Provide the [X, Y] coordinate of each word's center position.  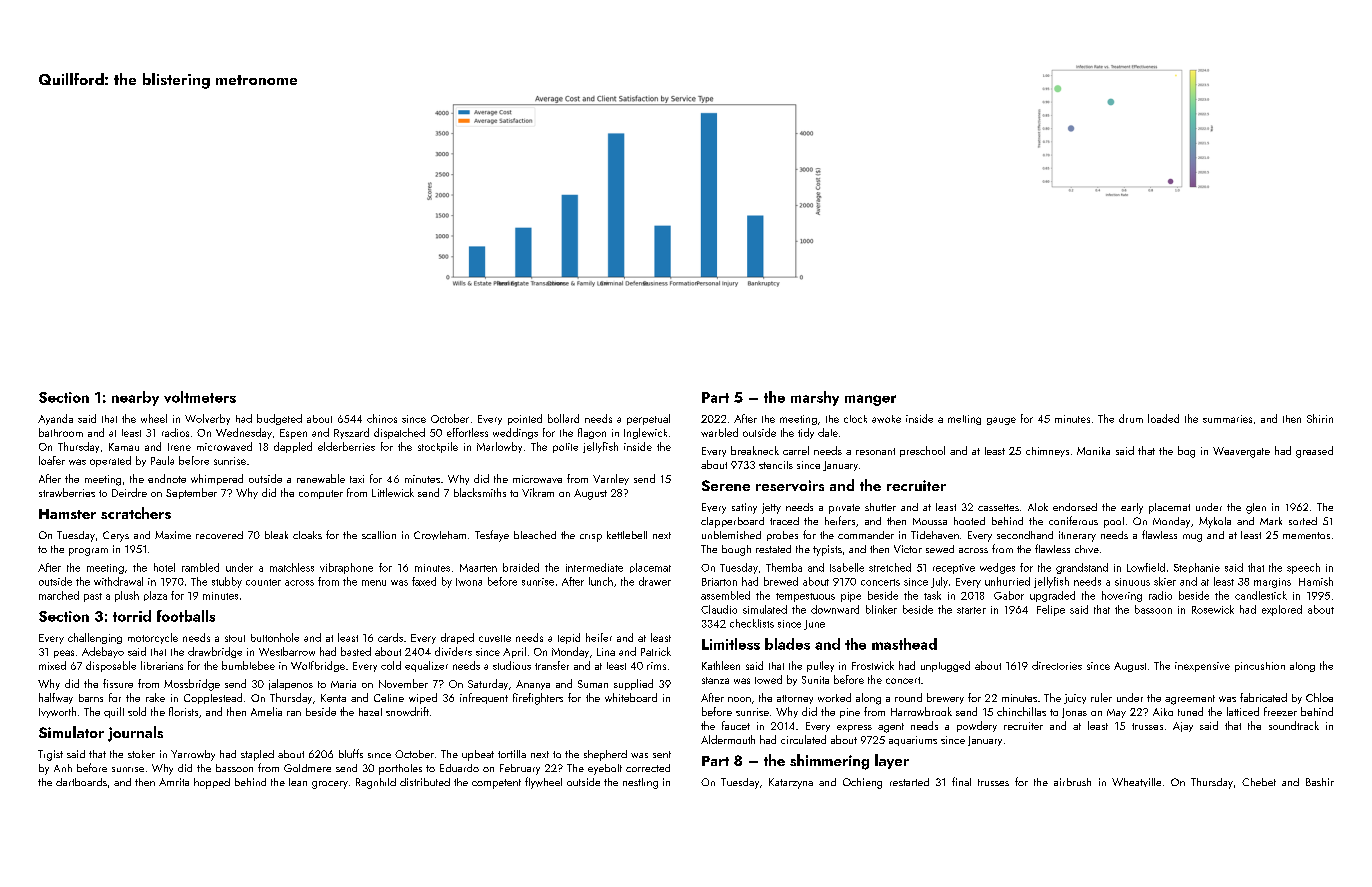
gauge [1001, 421]
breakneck [755, 450]
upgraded [1052, 596]
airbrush [1072, 782]
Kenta [333, 698]
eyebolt [605, 769]
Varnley [611, 479]
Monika [1093, 451]
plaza [155, 596]
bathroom [61, 432]
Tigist [50, 755]
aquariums [913, 741]
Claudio [719, 609]
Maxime [173, 535]
